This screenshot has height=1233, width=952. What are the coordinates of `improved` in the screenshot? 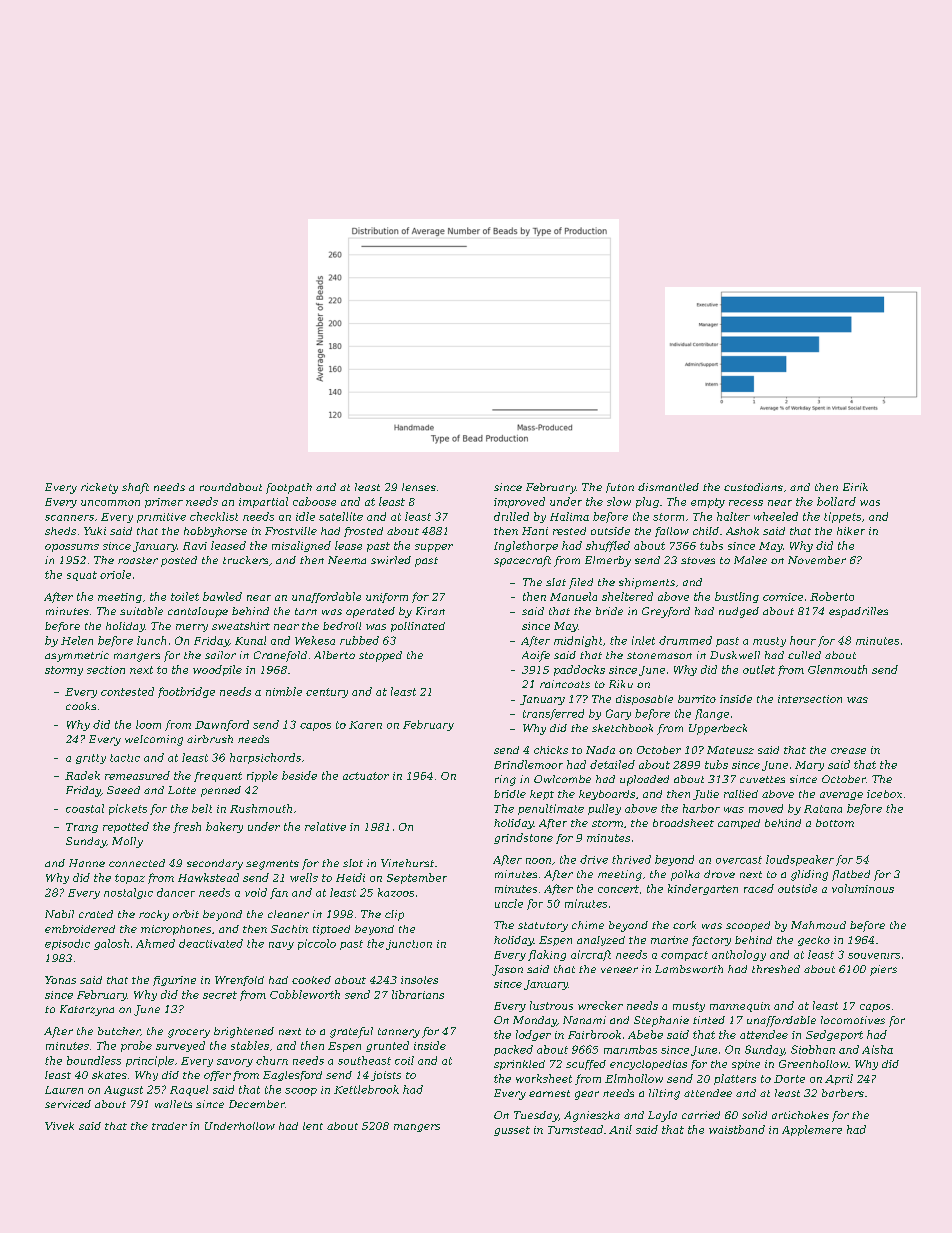 It's located at (519, 502).
